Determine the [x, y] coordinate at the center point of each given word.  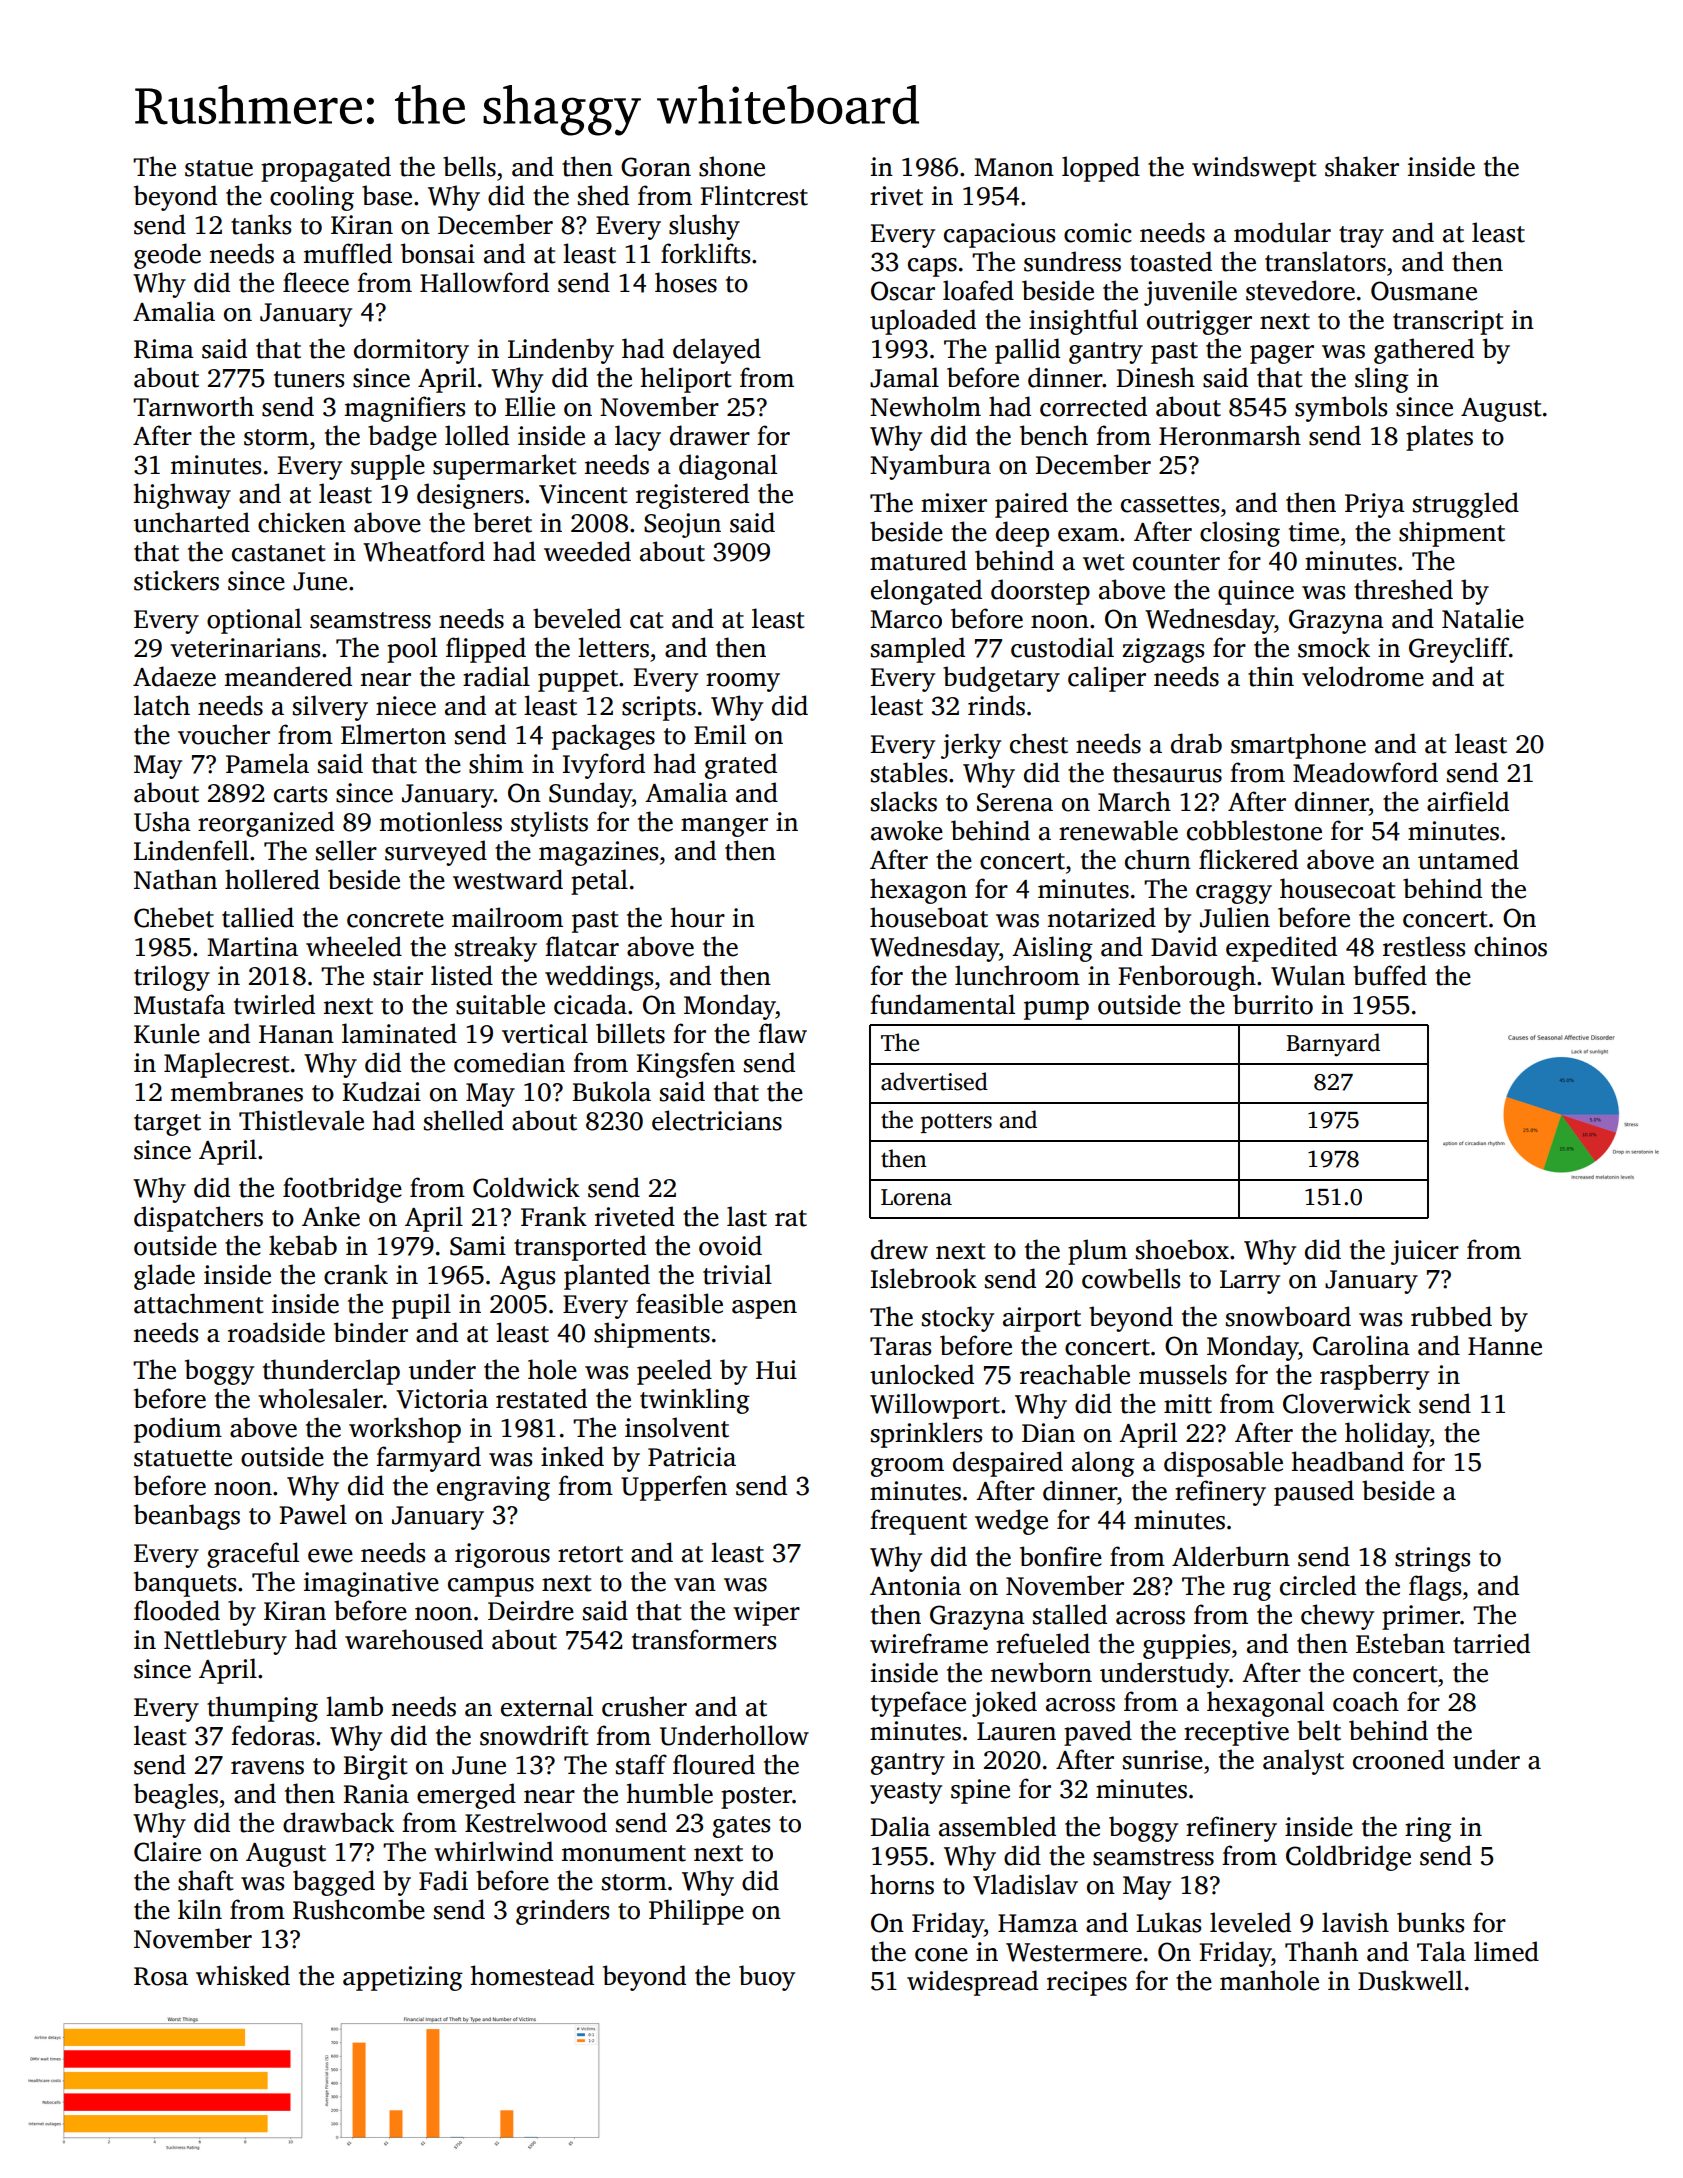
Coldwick [526, 1187]
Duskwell [1410, 1980]
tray [1361, 237]
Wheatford [424, 551]
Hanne [1505, 1346]
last [747, 1216]
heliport [686, 380]
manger [724, 827]
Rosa [161, 1976]
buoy [767, 1978]
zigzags [1163, 650]
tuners [309, 379]
